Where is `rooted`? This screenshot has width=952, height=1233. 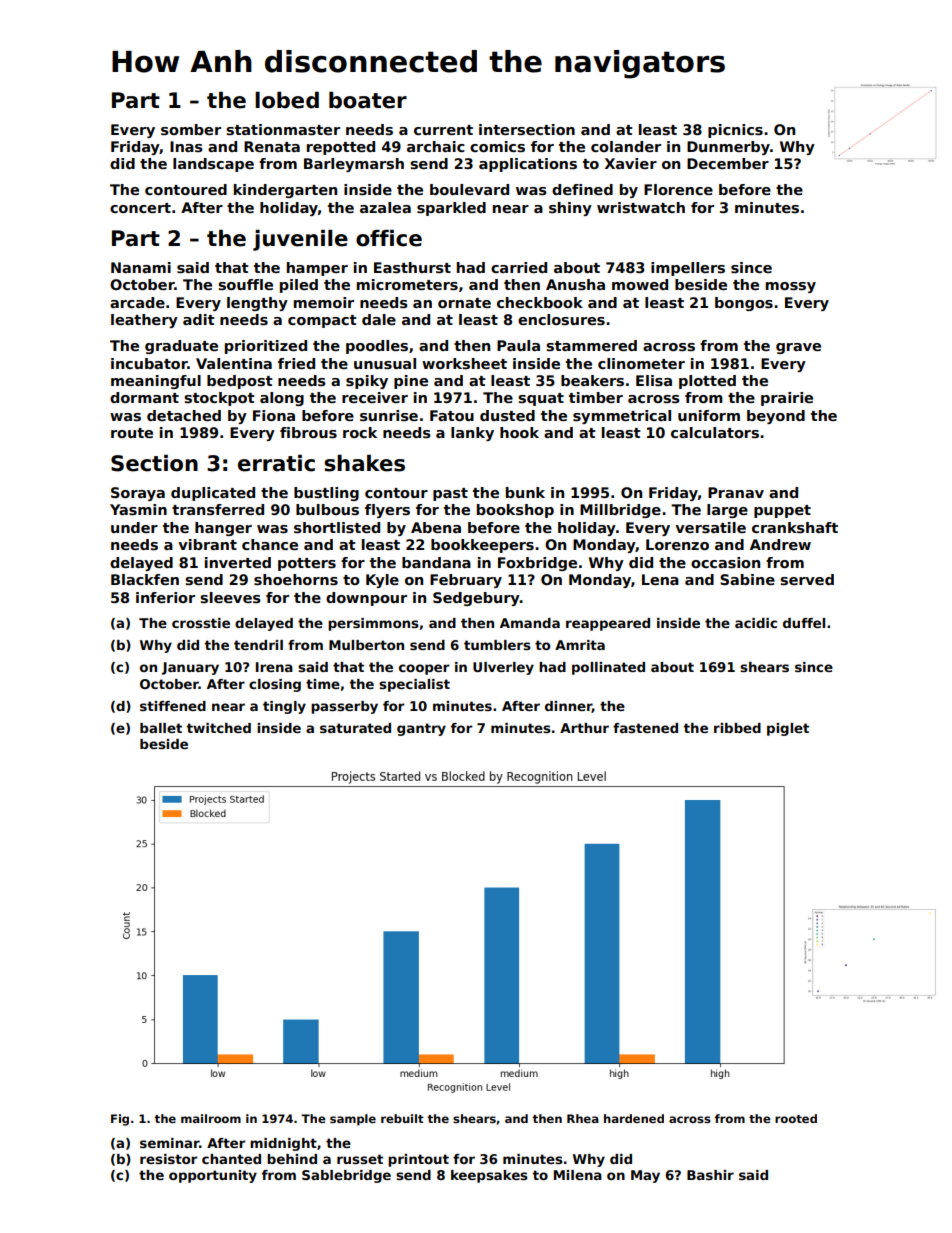
rooted is located at coordinates (796, 1118).
